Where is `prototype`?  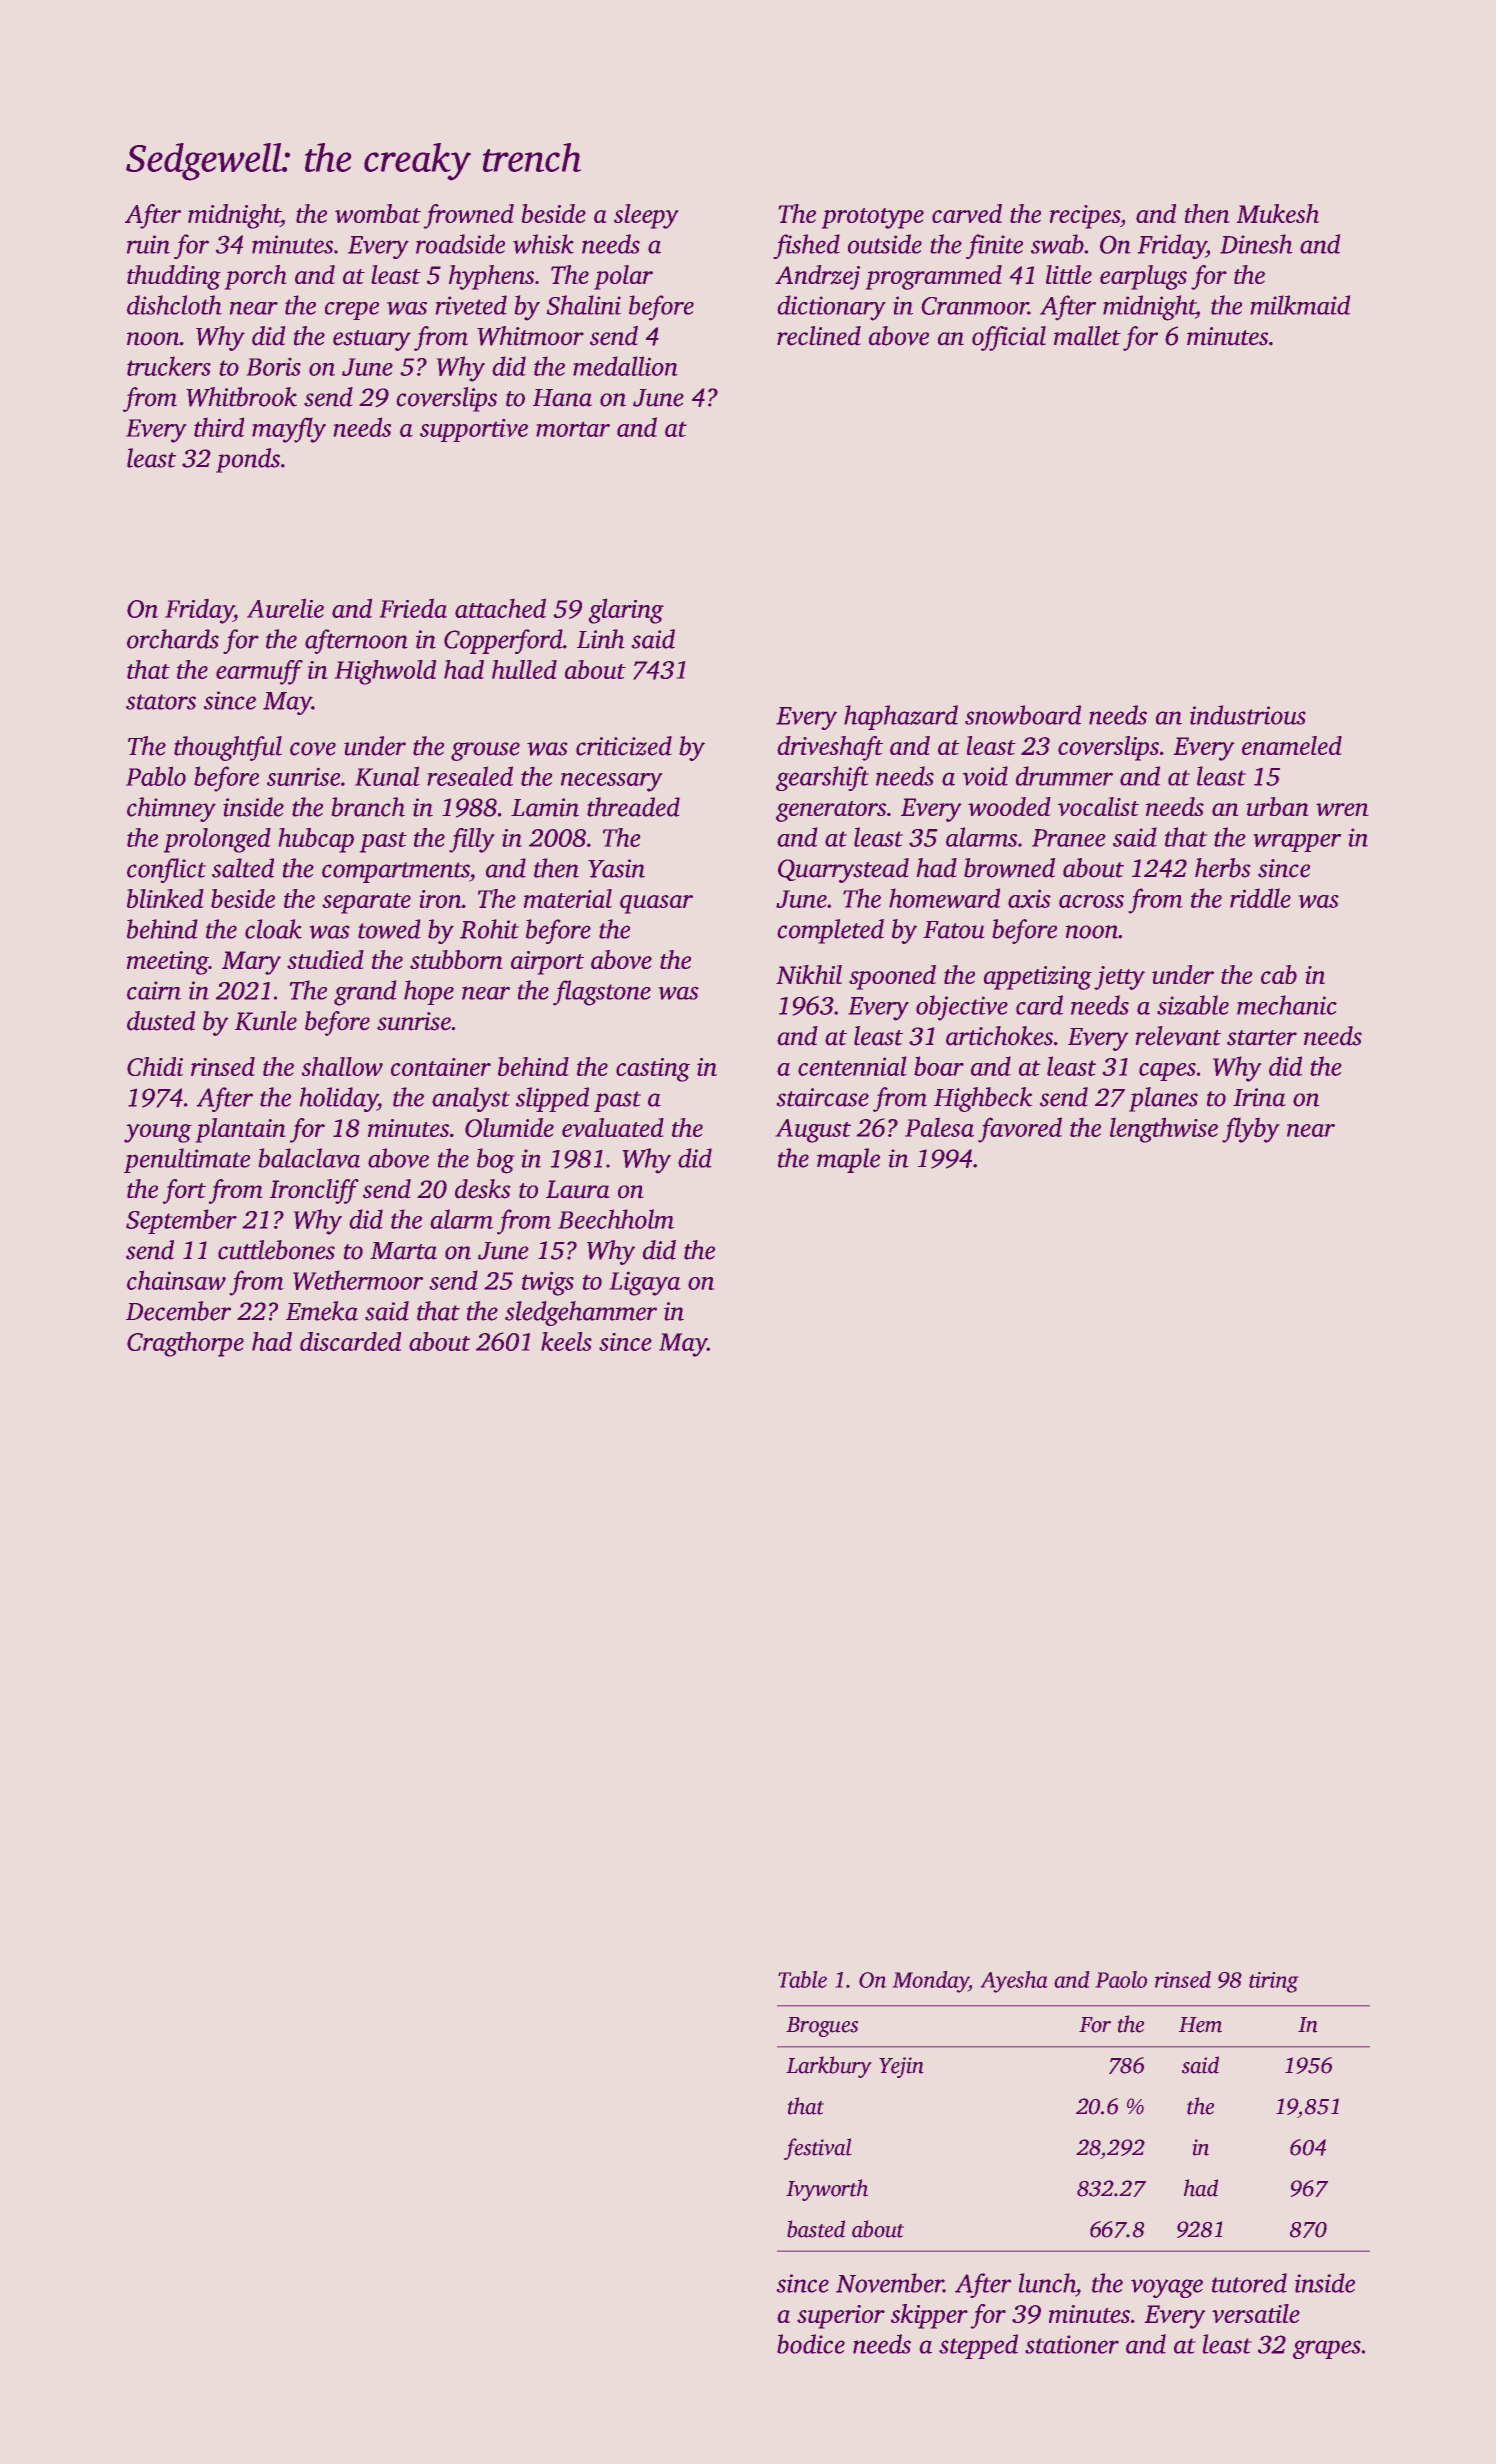 prototype is located at coordinates (872, 218).
